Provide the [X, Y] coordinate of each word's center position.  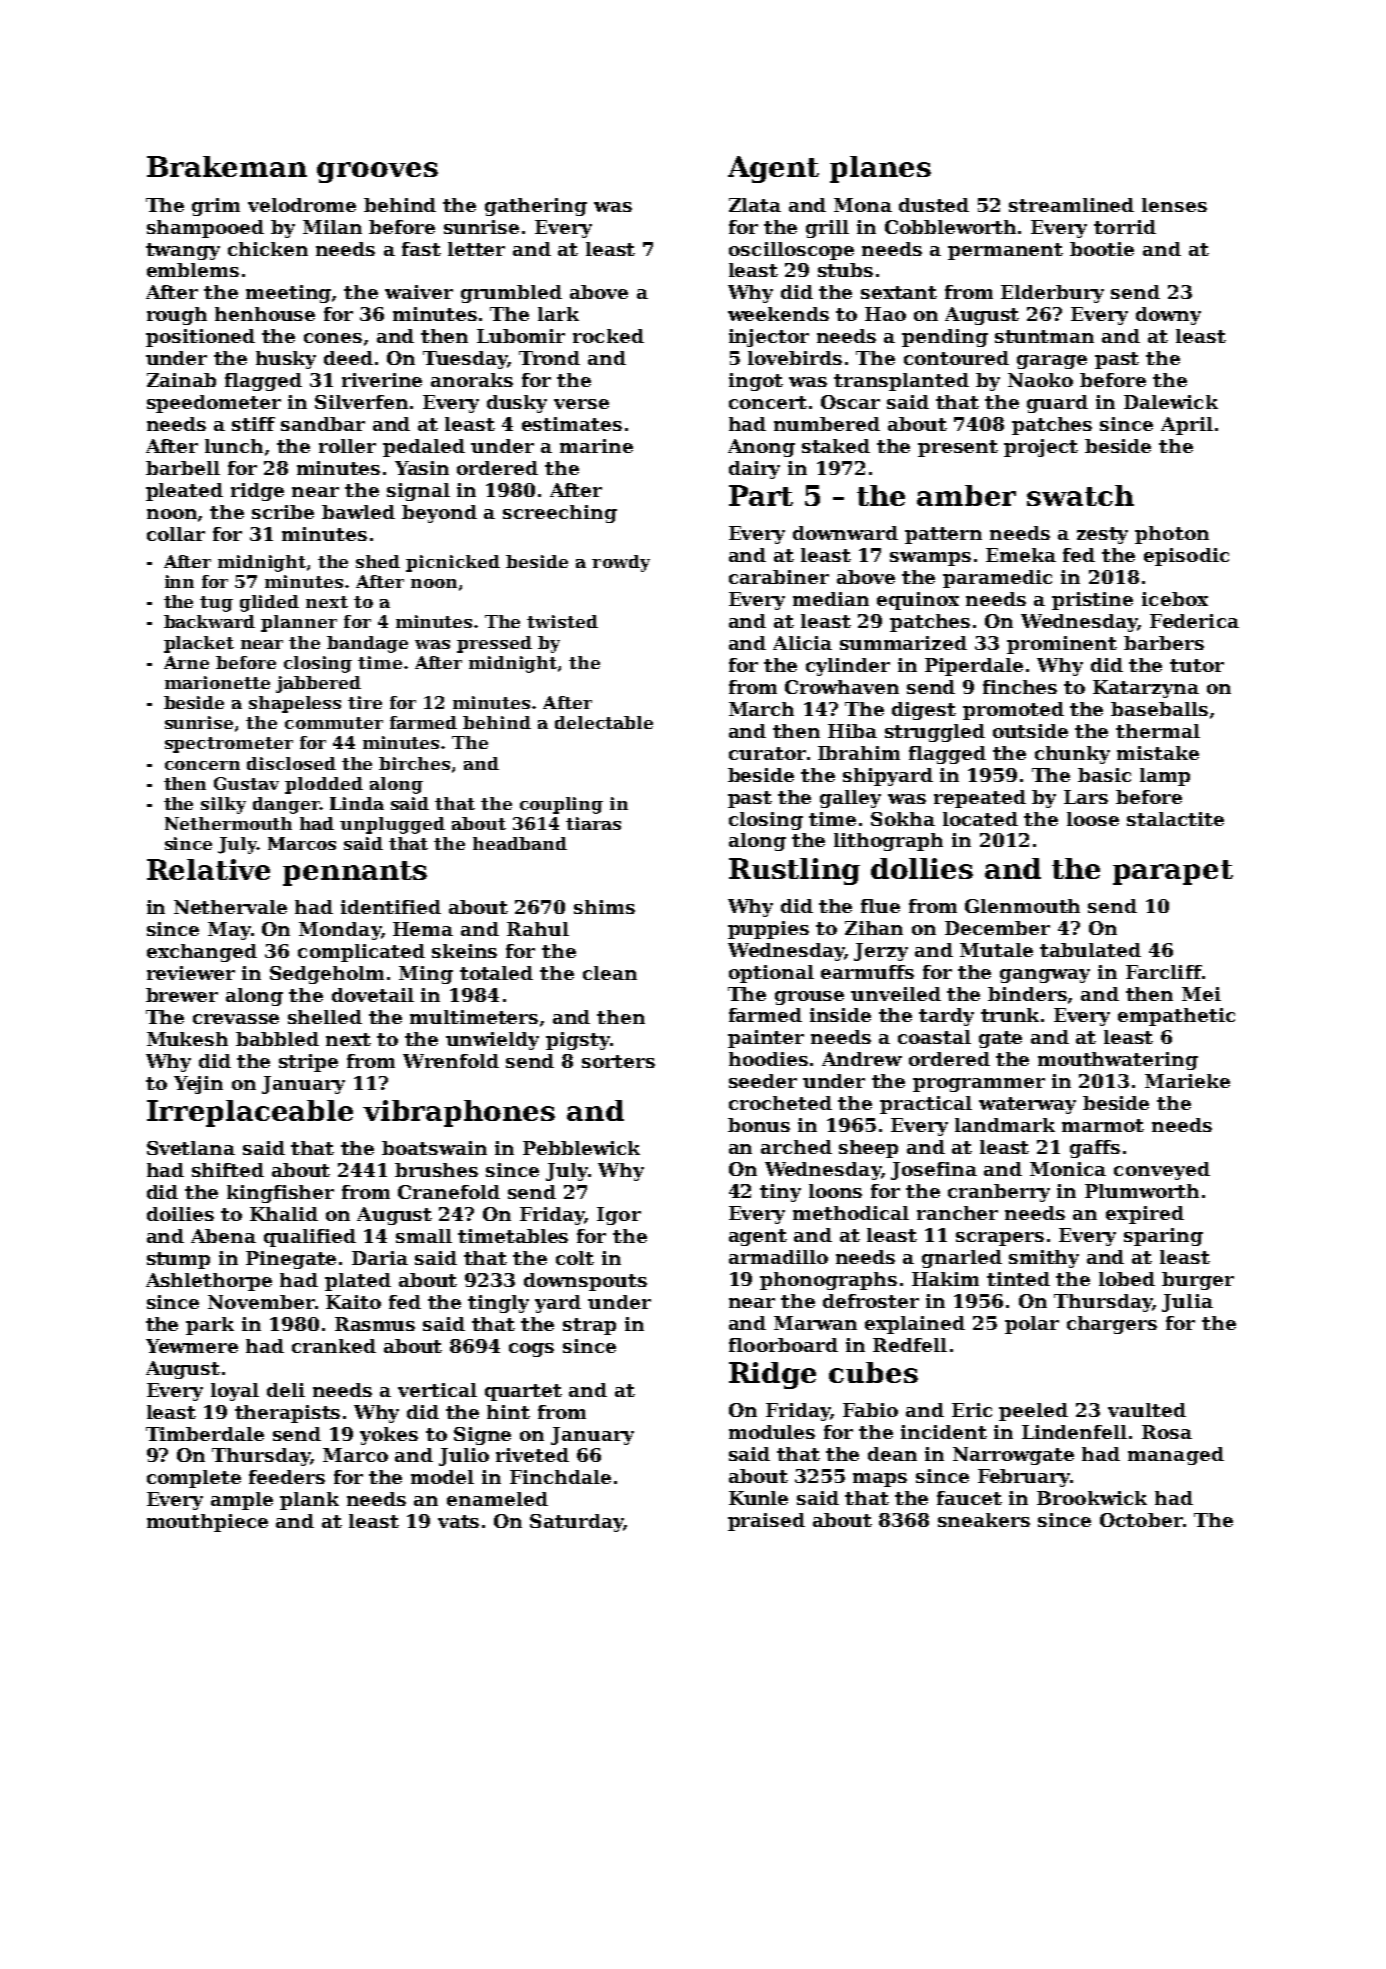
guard [1057, 404]
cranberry [999, 1193]
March [761, 709]
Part [761, 495]
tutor [1197, 665]
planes [880, 169]
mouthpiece [207, 1523]
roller [347, 446]
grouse [809, 998]
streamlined [1071, 205]
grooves [377, 172]
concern [202, 765]
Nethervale [230, 907]
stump [178, 1260]
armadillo [778, 1257]
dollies [922, 868]
